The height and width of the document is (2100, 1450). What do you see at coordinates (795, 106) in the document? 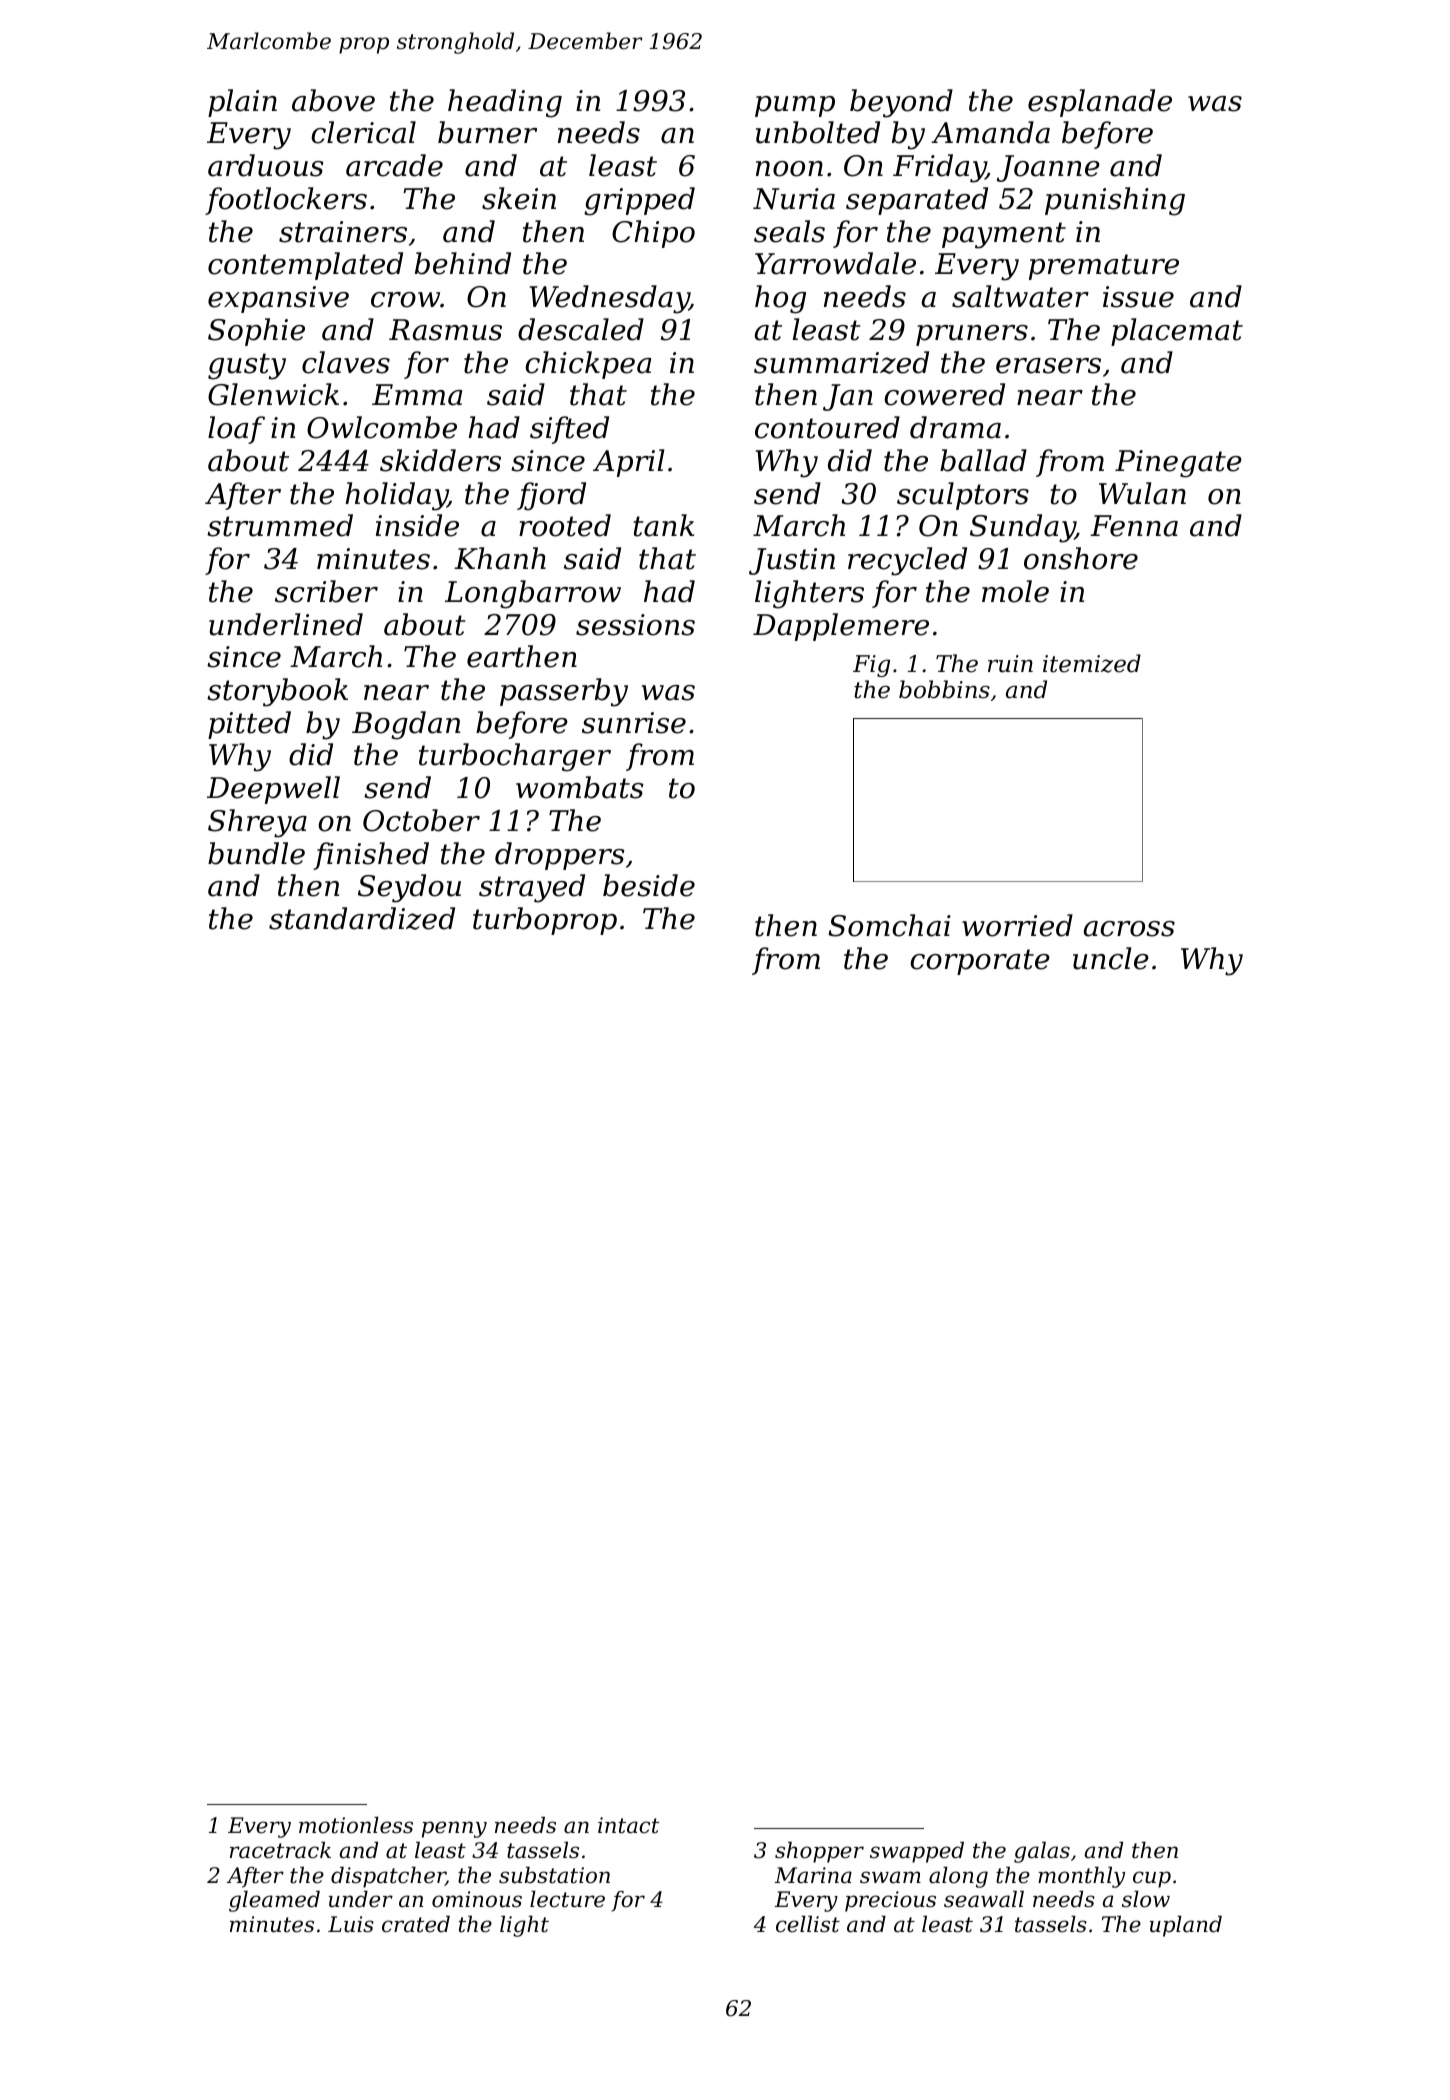
I see `pump` at bounding box center [795, 106].
